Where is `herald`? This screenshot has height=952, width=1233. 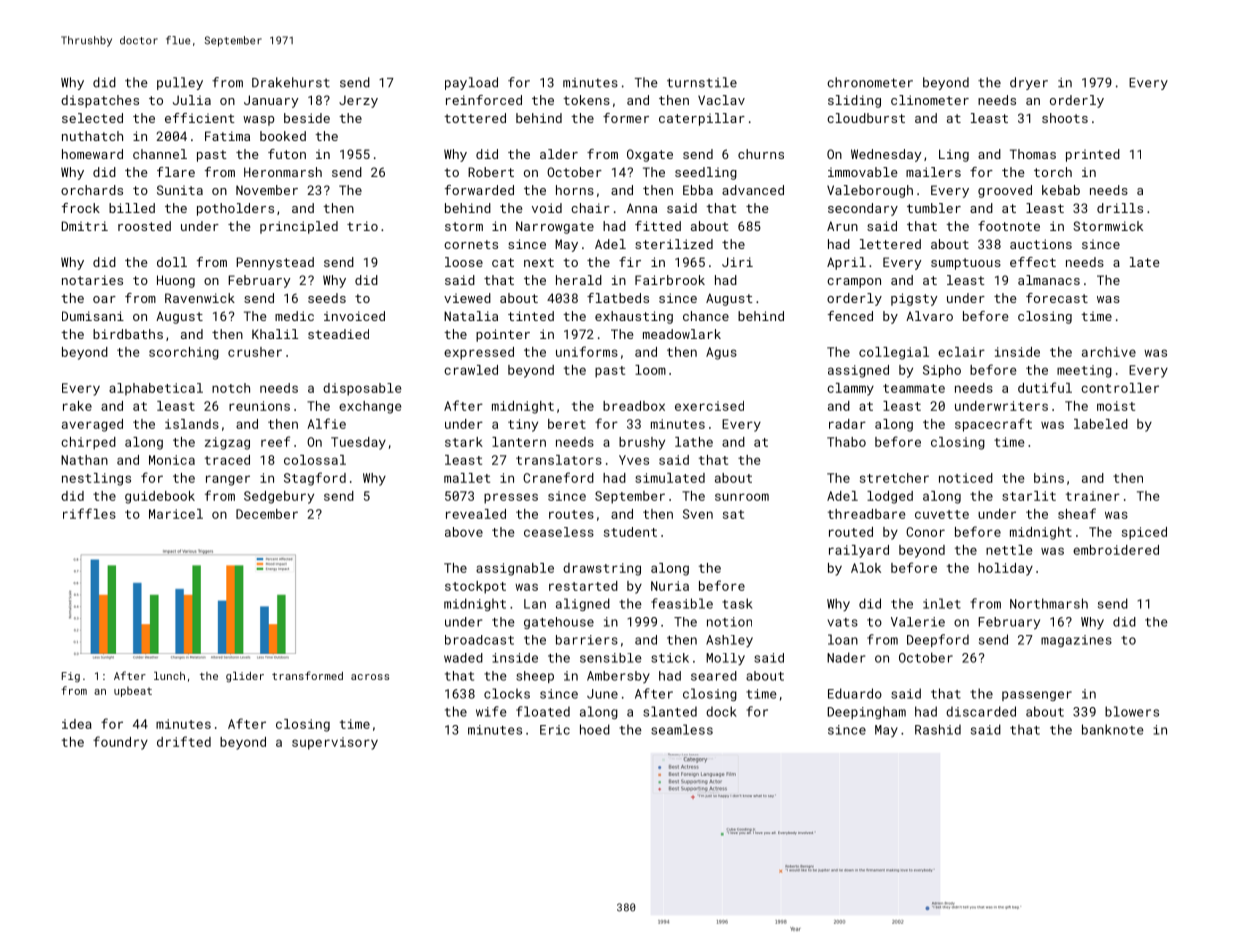
herald is located at coordinates (579, 280).
